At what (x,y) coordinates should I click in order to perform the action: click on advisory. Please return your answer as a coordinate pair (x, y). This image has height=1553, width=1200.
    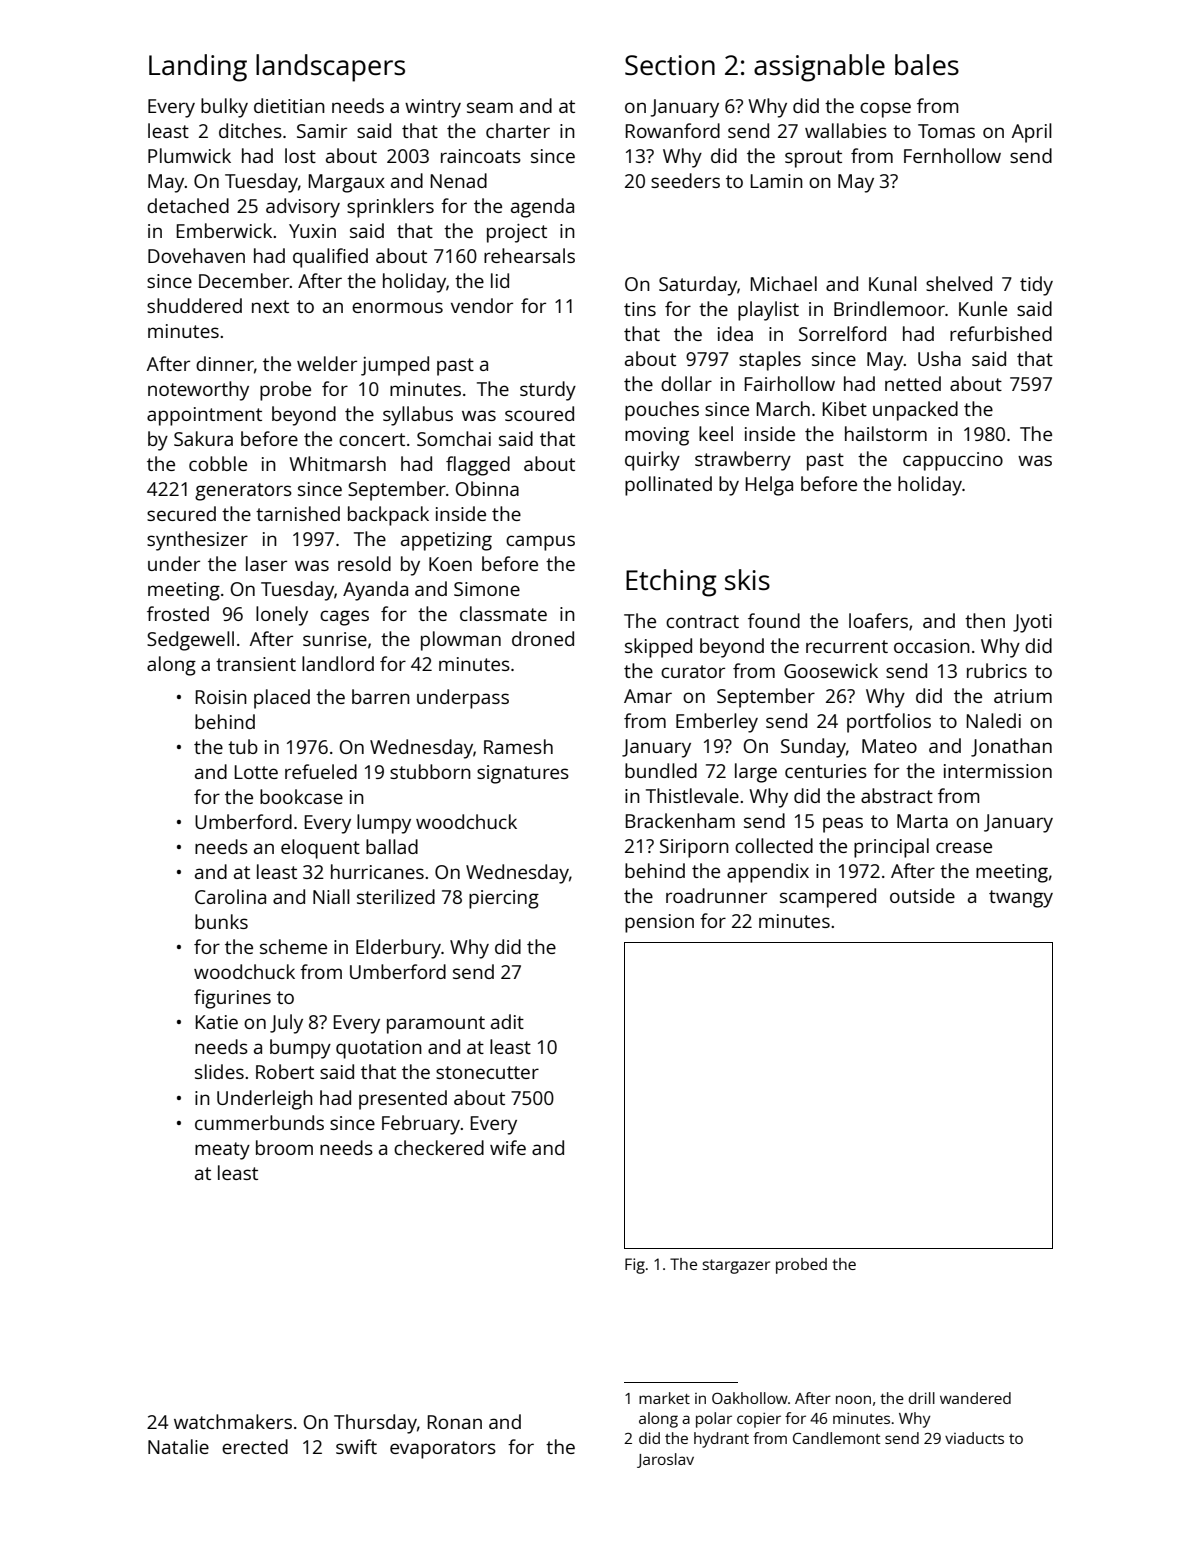
    Looking at the image, I should click on (303, 208).
